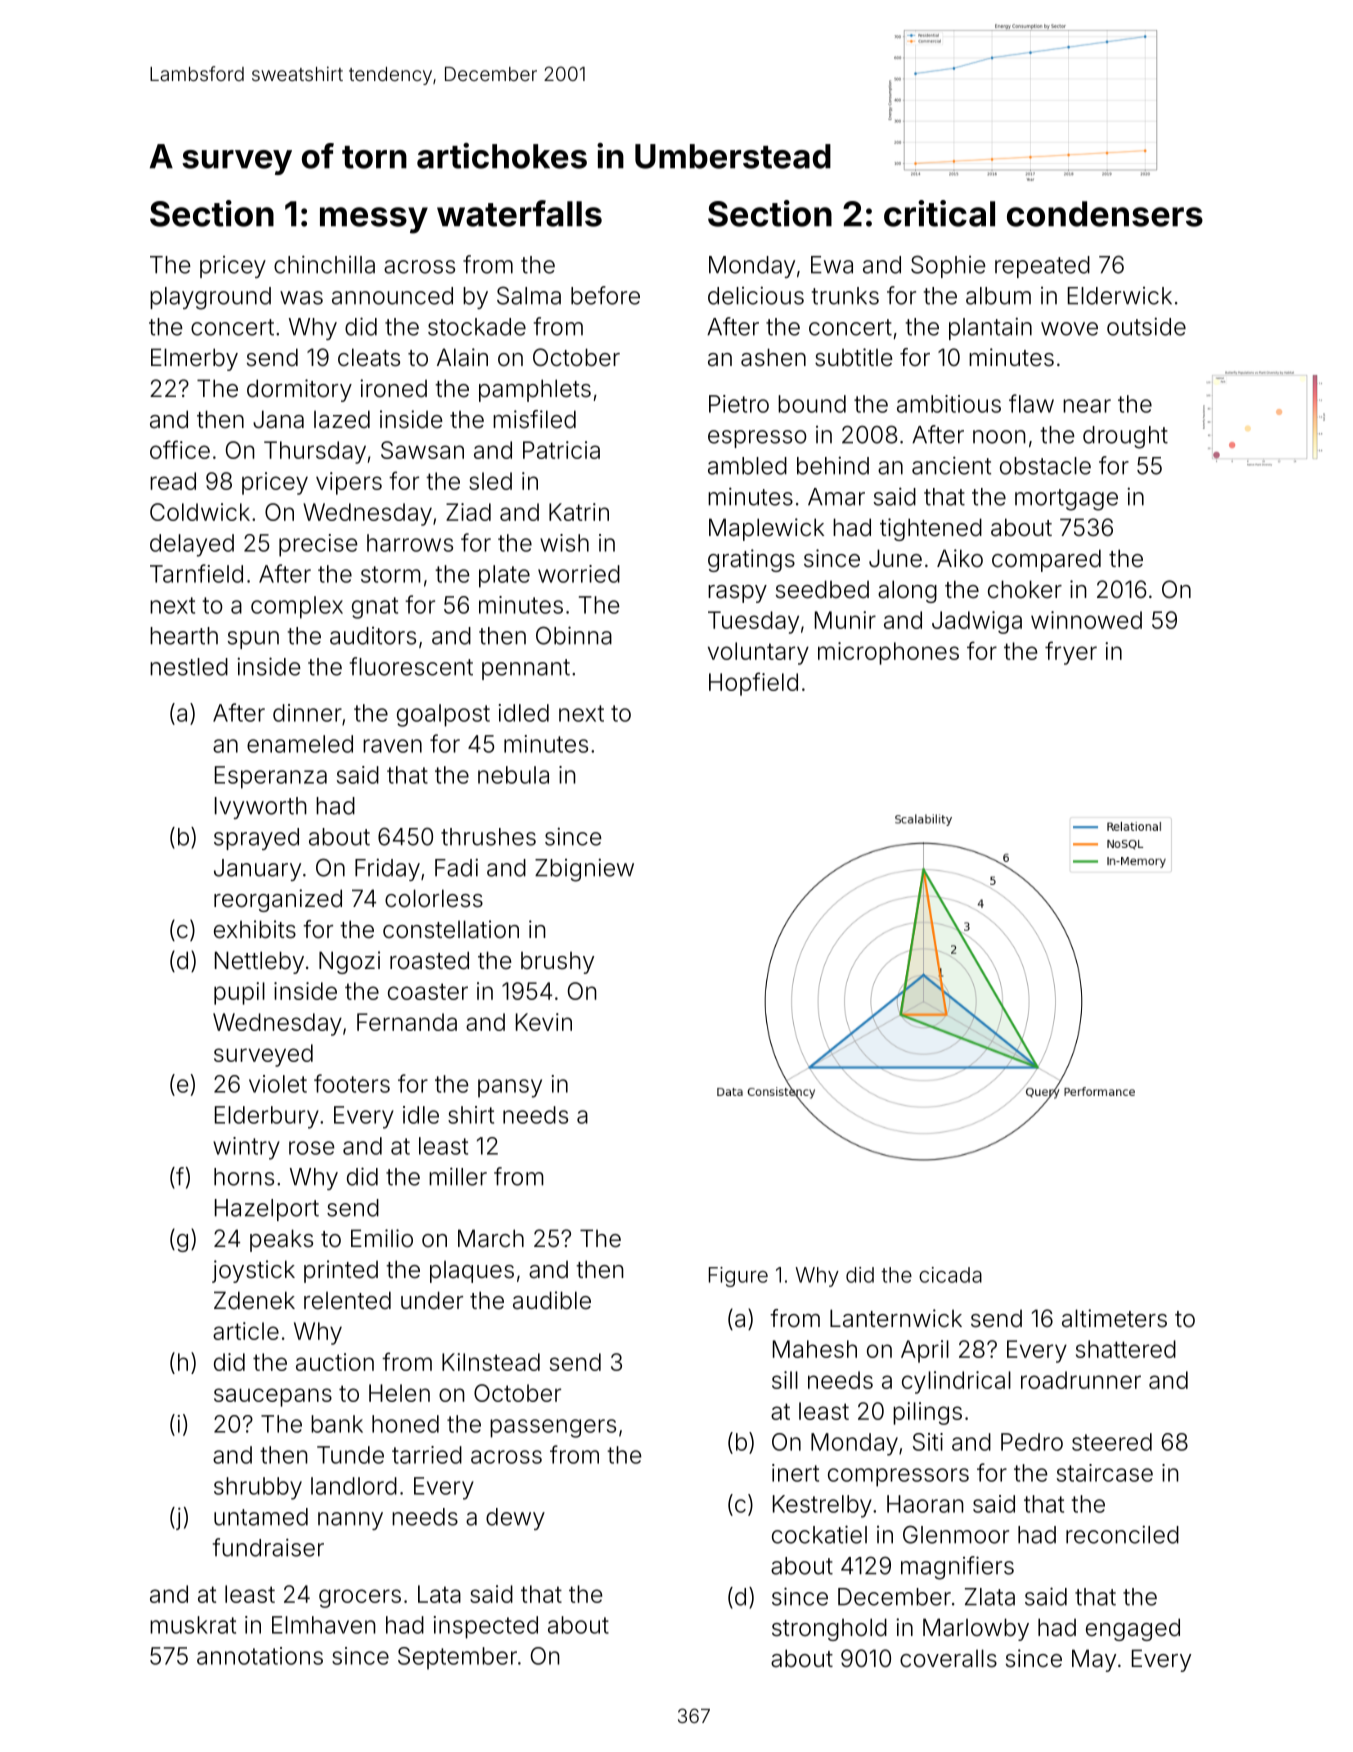  What do you see at coordinates (1071, 653) in the screenshot?
I see `fryer` at bounding box center [1071, 653].
